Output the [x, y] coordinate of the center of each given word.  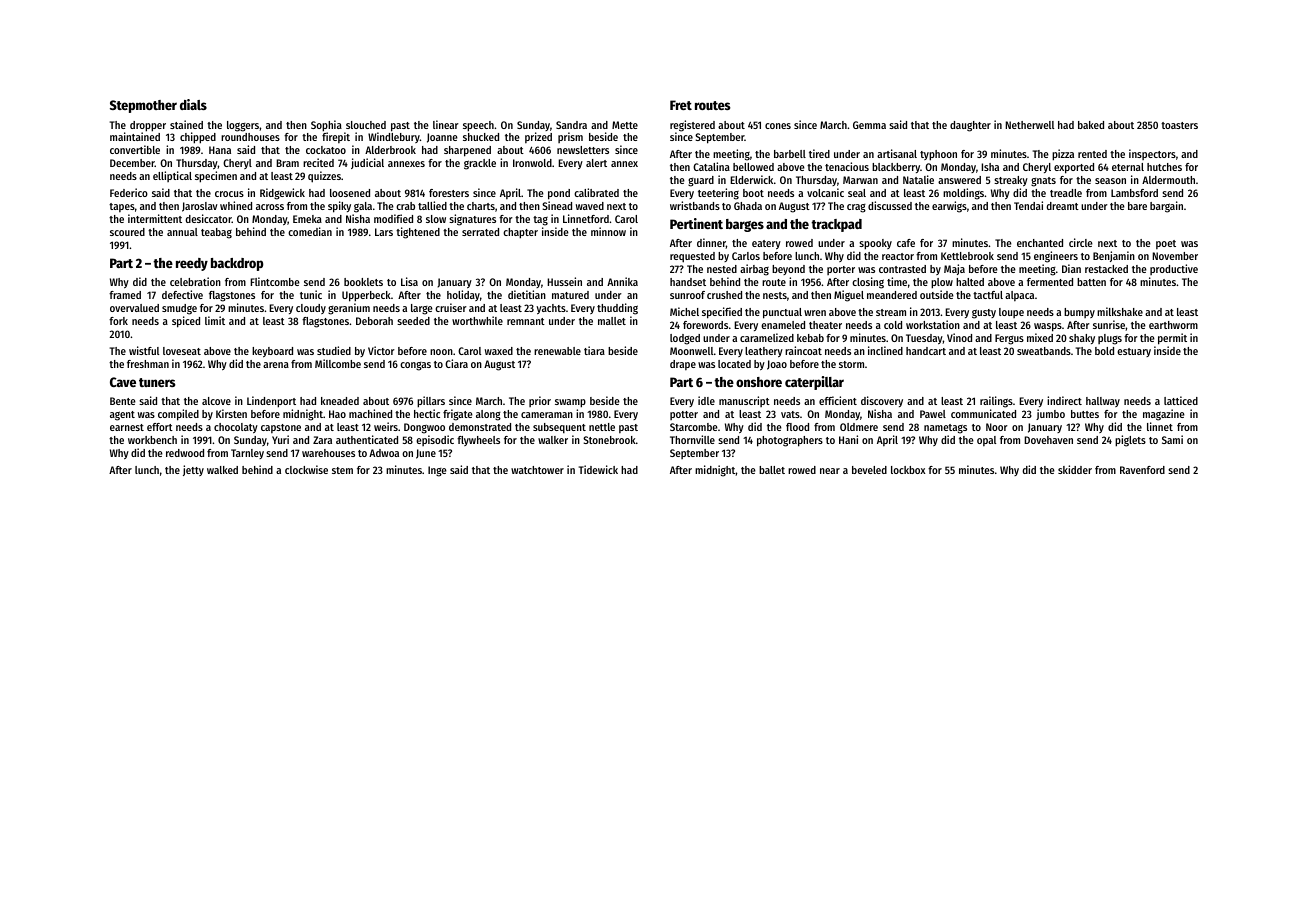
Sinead [557, 205]
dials [193, 104]
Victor [381, 350]
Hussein [564, 281]
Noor [997, 427]
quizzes [324, 177]
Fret [681, 105]
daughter [970, 126]
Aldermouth [1168, 180]
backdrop [237, 264]
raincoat [803, 350]
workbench [152, 440]
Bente [123, 401]
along [488, 415]
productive [1174, 269]
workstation [933, 324]
